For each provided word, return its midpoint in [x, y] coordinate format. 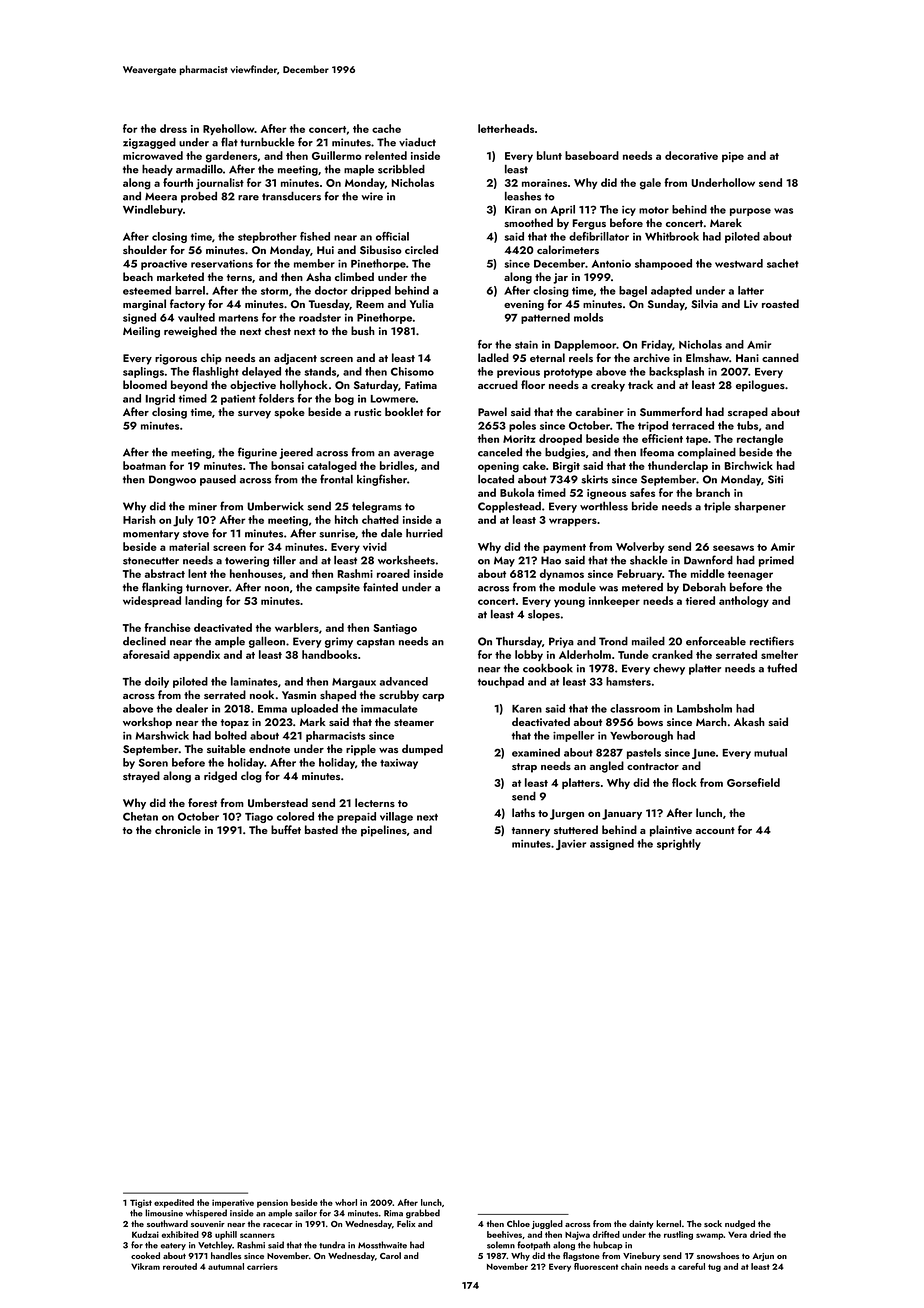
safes [642, 492]
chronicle [178, 829]
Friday [657, 345]
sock [713, 1223]
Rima [393, 1213]
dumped [422, 750]
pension [272, 1203]
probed [199, 197]
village [396, 817]
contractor [653, 766]
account [715, 830]
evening [524, 305]
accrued [498, 384]
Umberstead [278, 803]
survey [254, 415]
